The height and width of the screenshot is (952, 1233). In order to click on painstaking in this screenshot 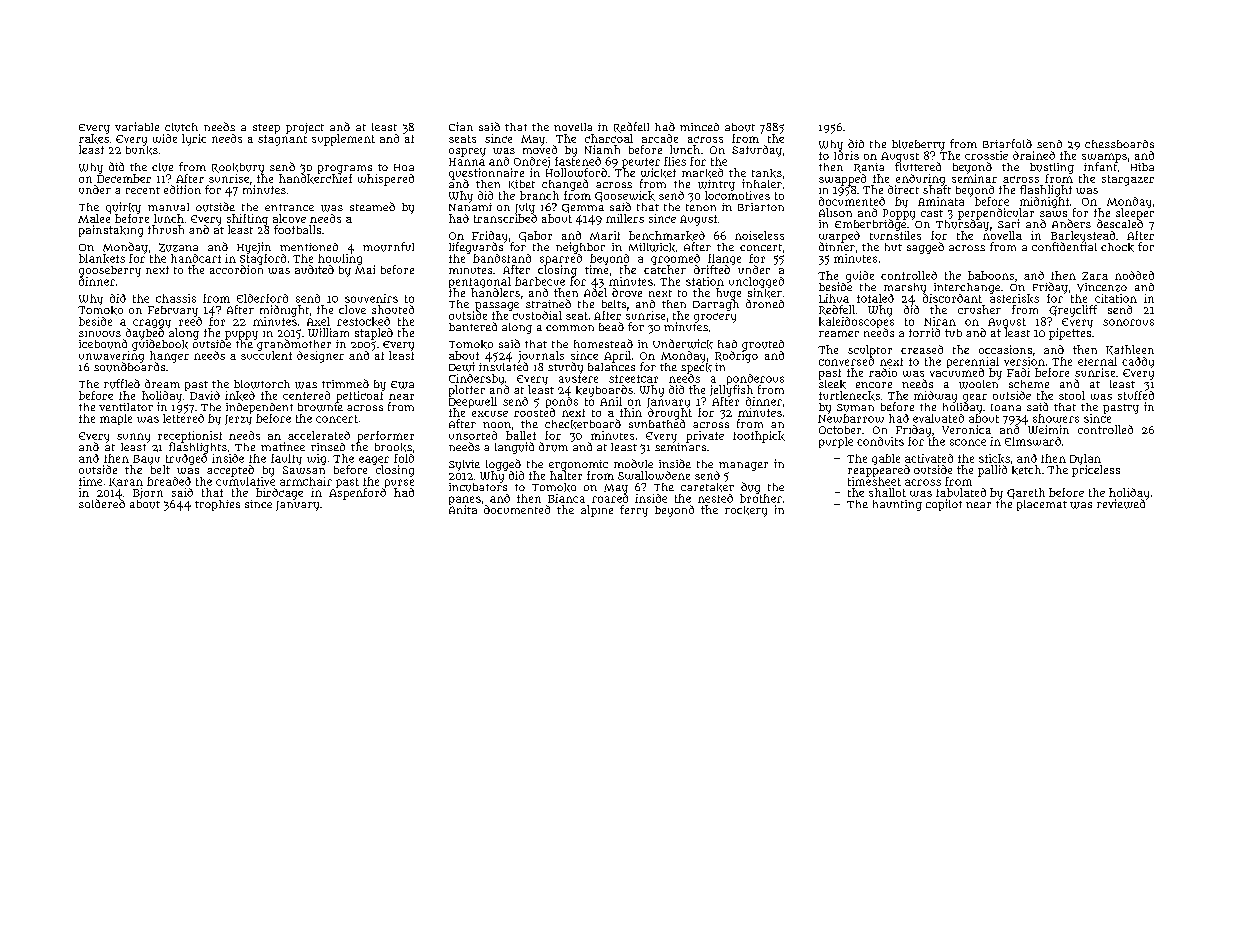, I will do `click(111, 231)`.
